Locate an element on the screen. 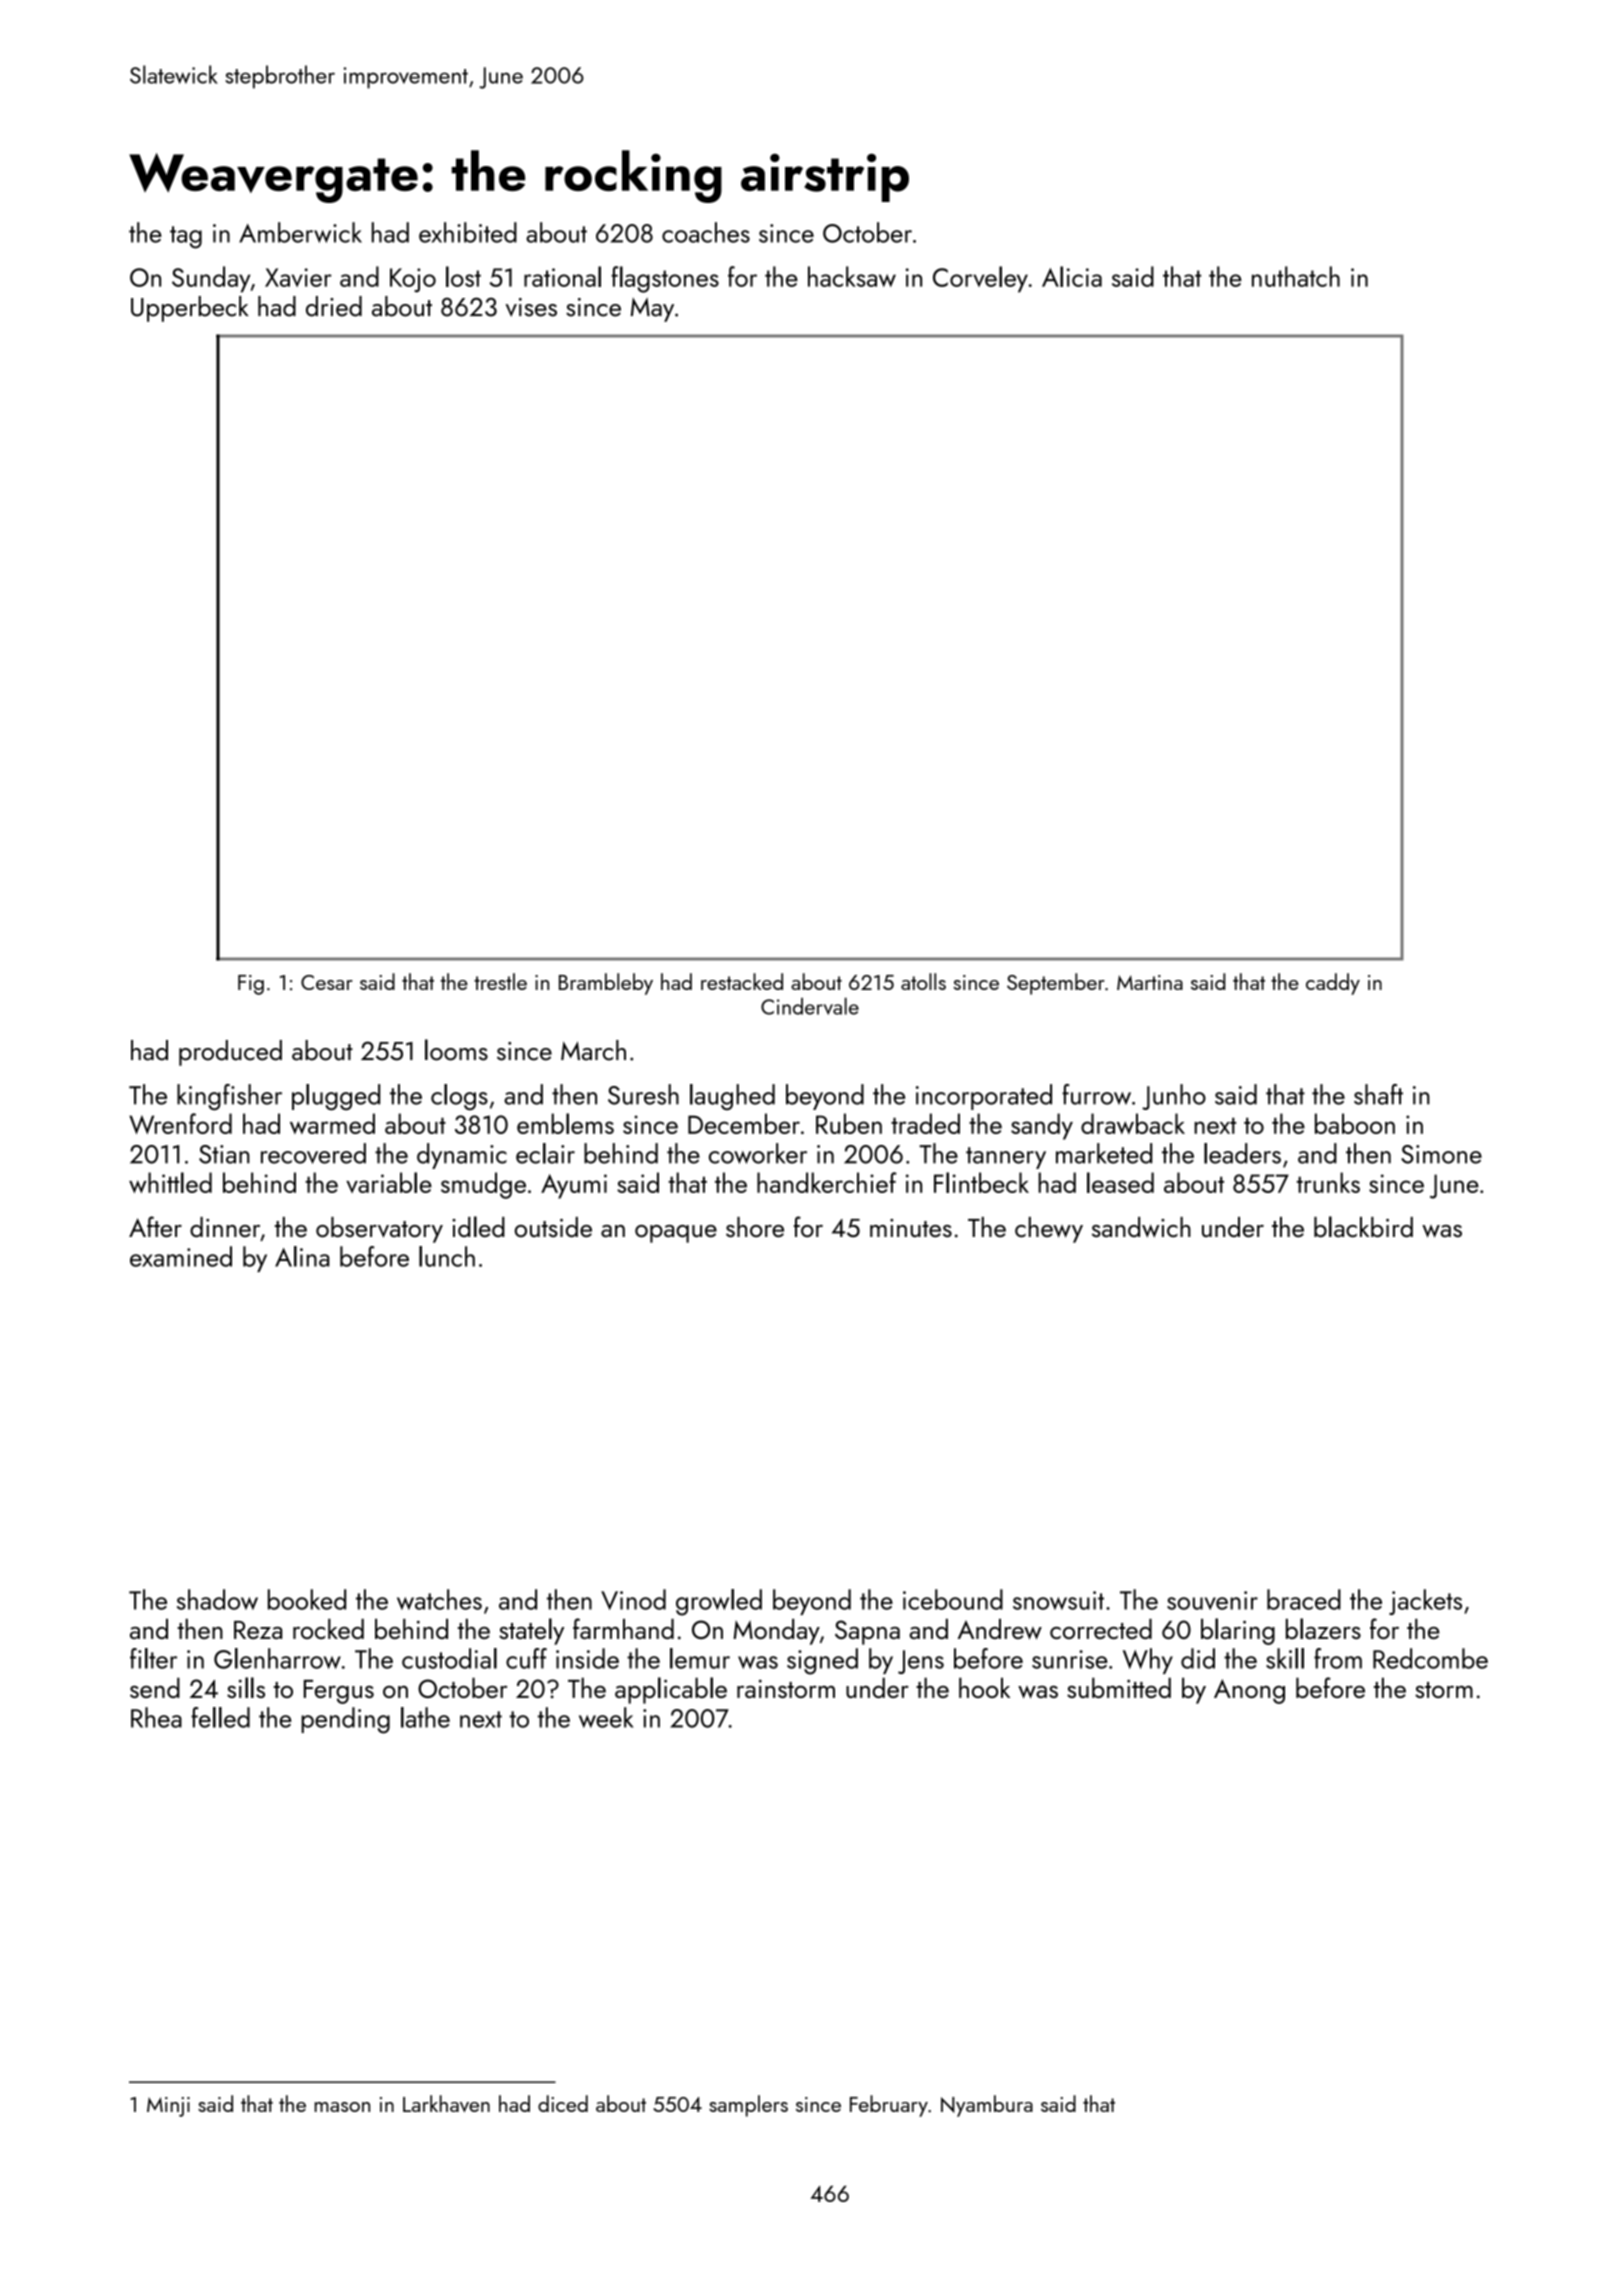  sandwich is located at coordinates (1141, 1227).
